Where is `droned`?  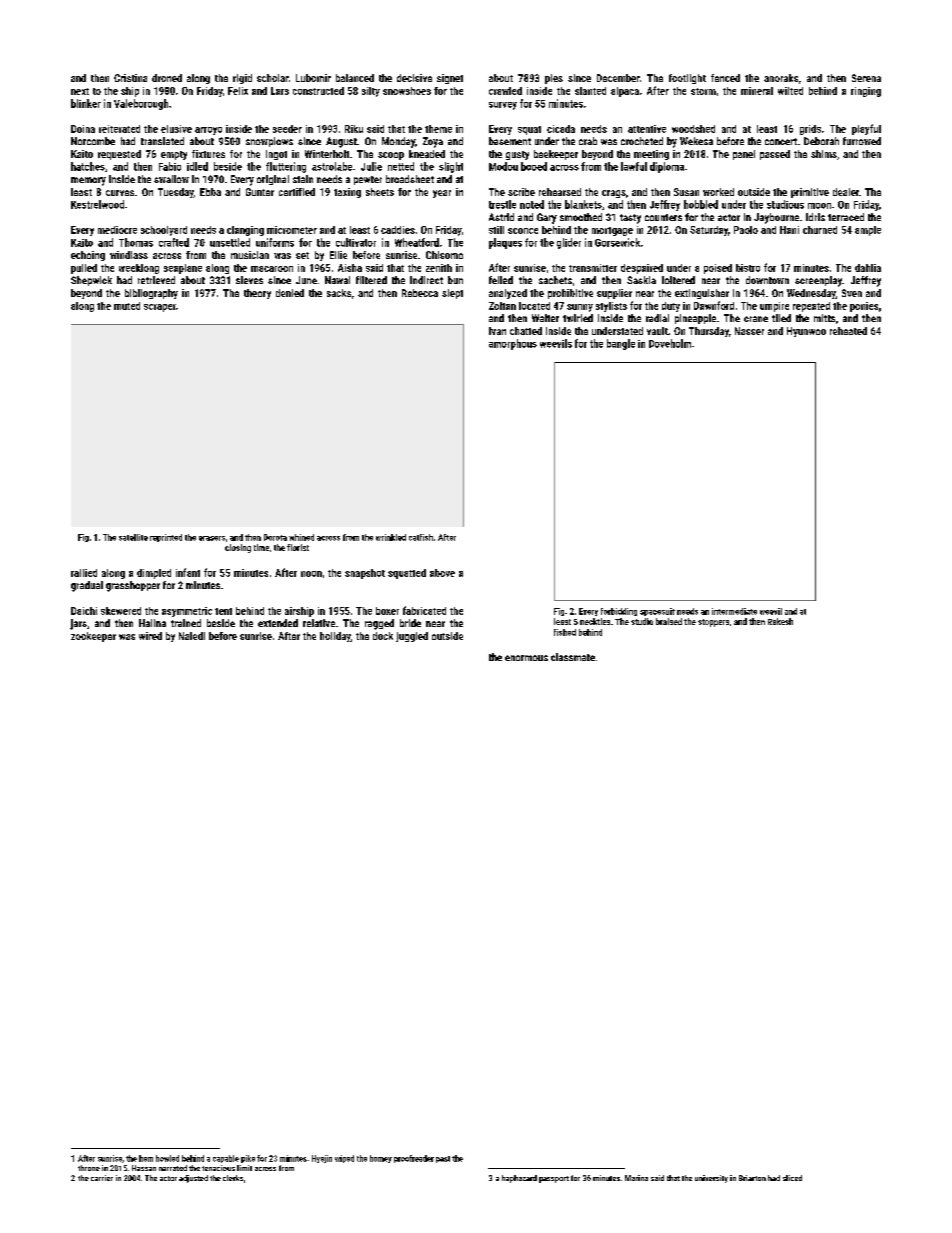
droned is located at coordinates (167, 78).
